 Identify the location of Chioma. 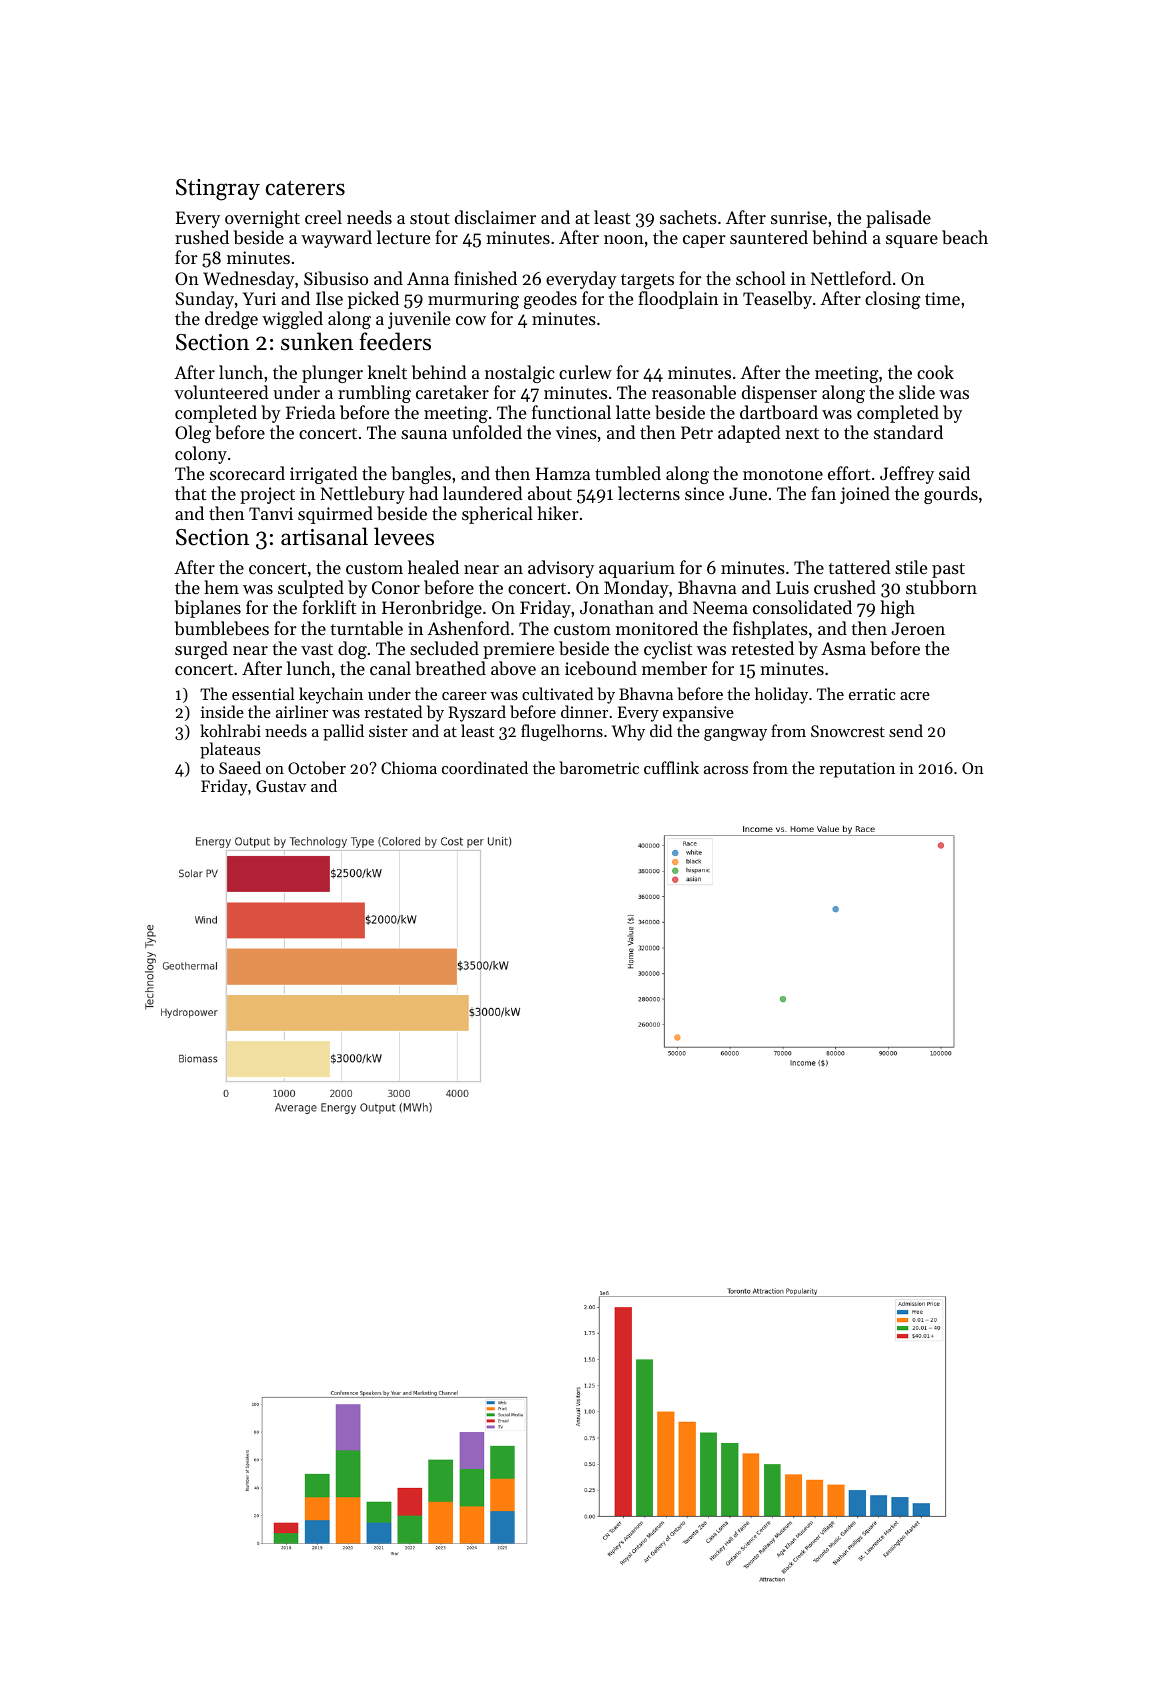
(409, 767).
